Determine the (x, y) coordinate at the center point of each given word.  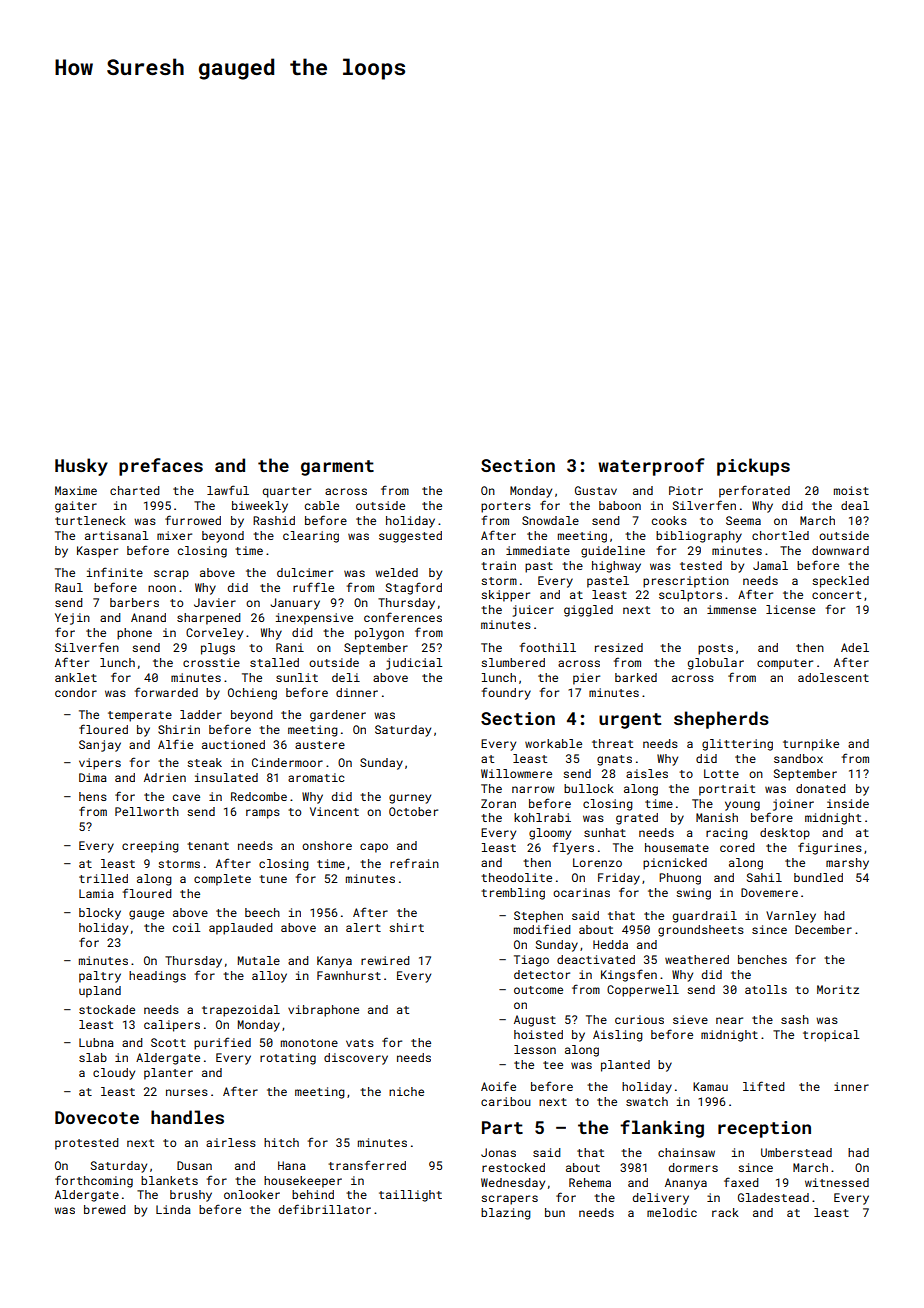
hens (93, 796)
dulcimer (305, 572)
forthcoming (94, 1181)
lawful (228, 490)
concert (836, 595)
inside (848, 803)
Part (502, 1127)
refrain (414, 863)
